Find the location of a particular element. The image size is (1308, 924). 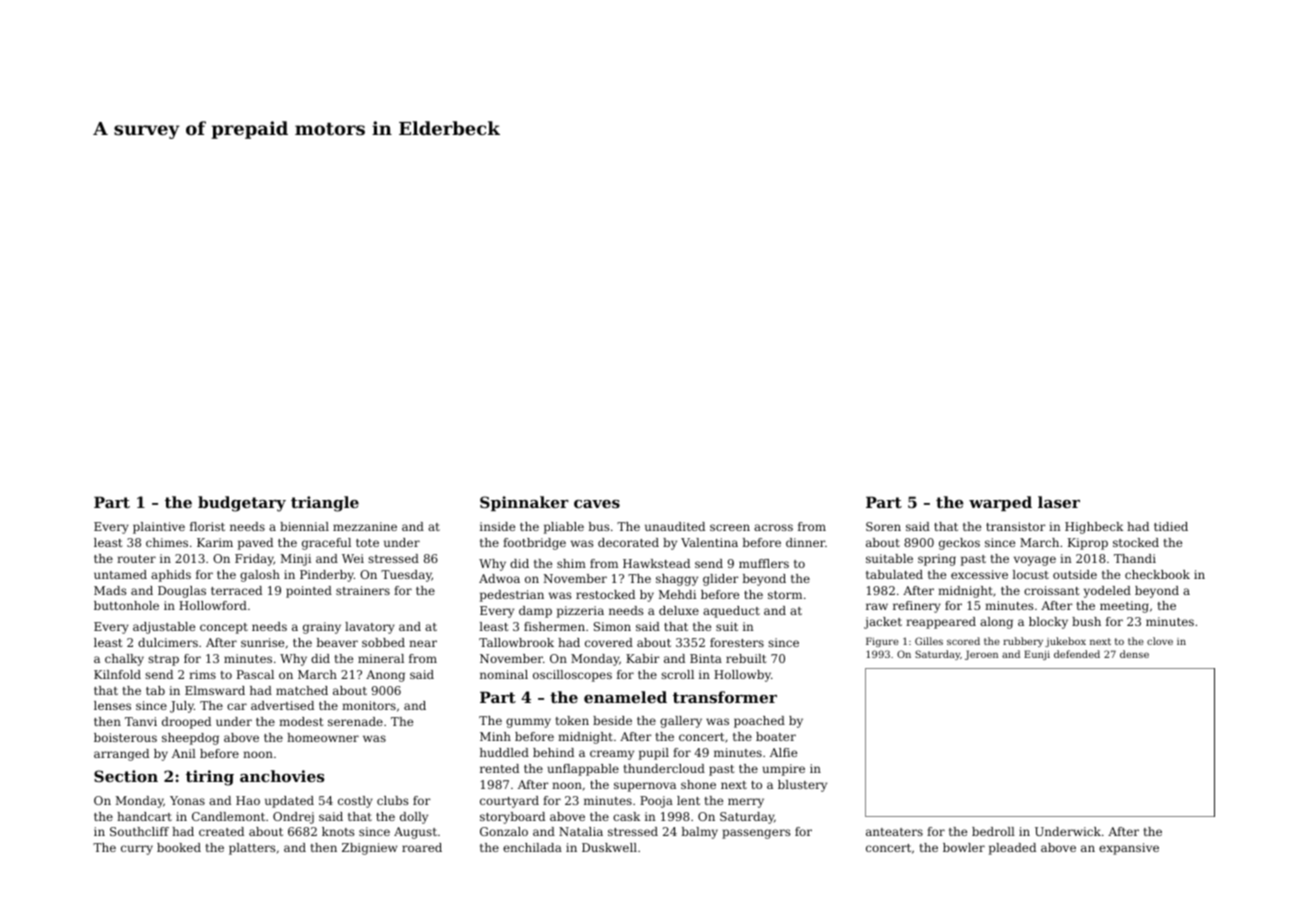

glider is located at coordinates (721, 580).
